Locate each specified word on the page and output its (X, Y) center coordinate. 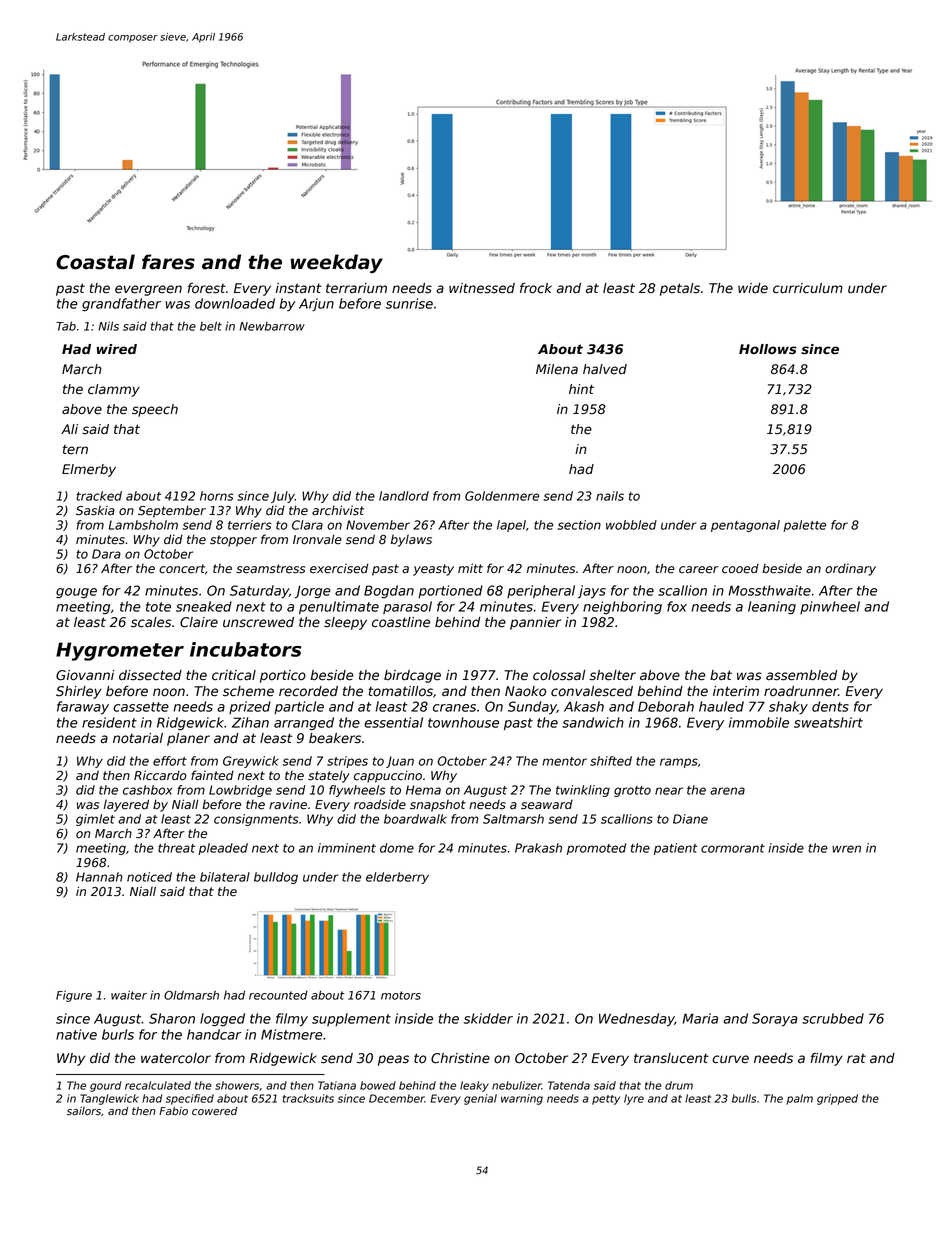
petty (606, 1100)
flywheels (357, 791)
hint (581, 389)
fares (168, 262)
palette (804, 526)
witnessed (482, 288)
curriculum (808, 288)
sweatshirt (828, 722)
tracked (99, 496)
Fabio (173, 1111)
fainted (212, 775)
